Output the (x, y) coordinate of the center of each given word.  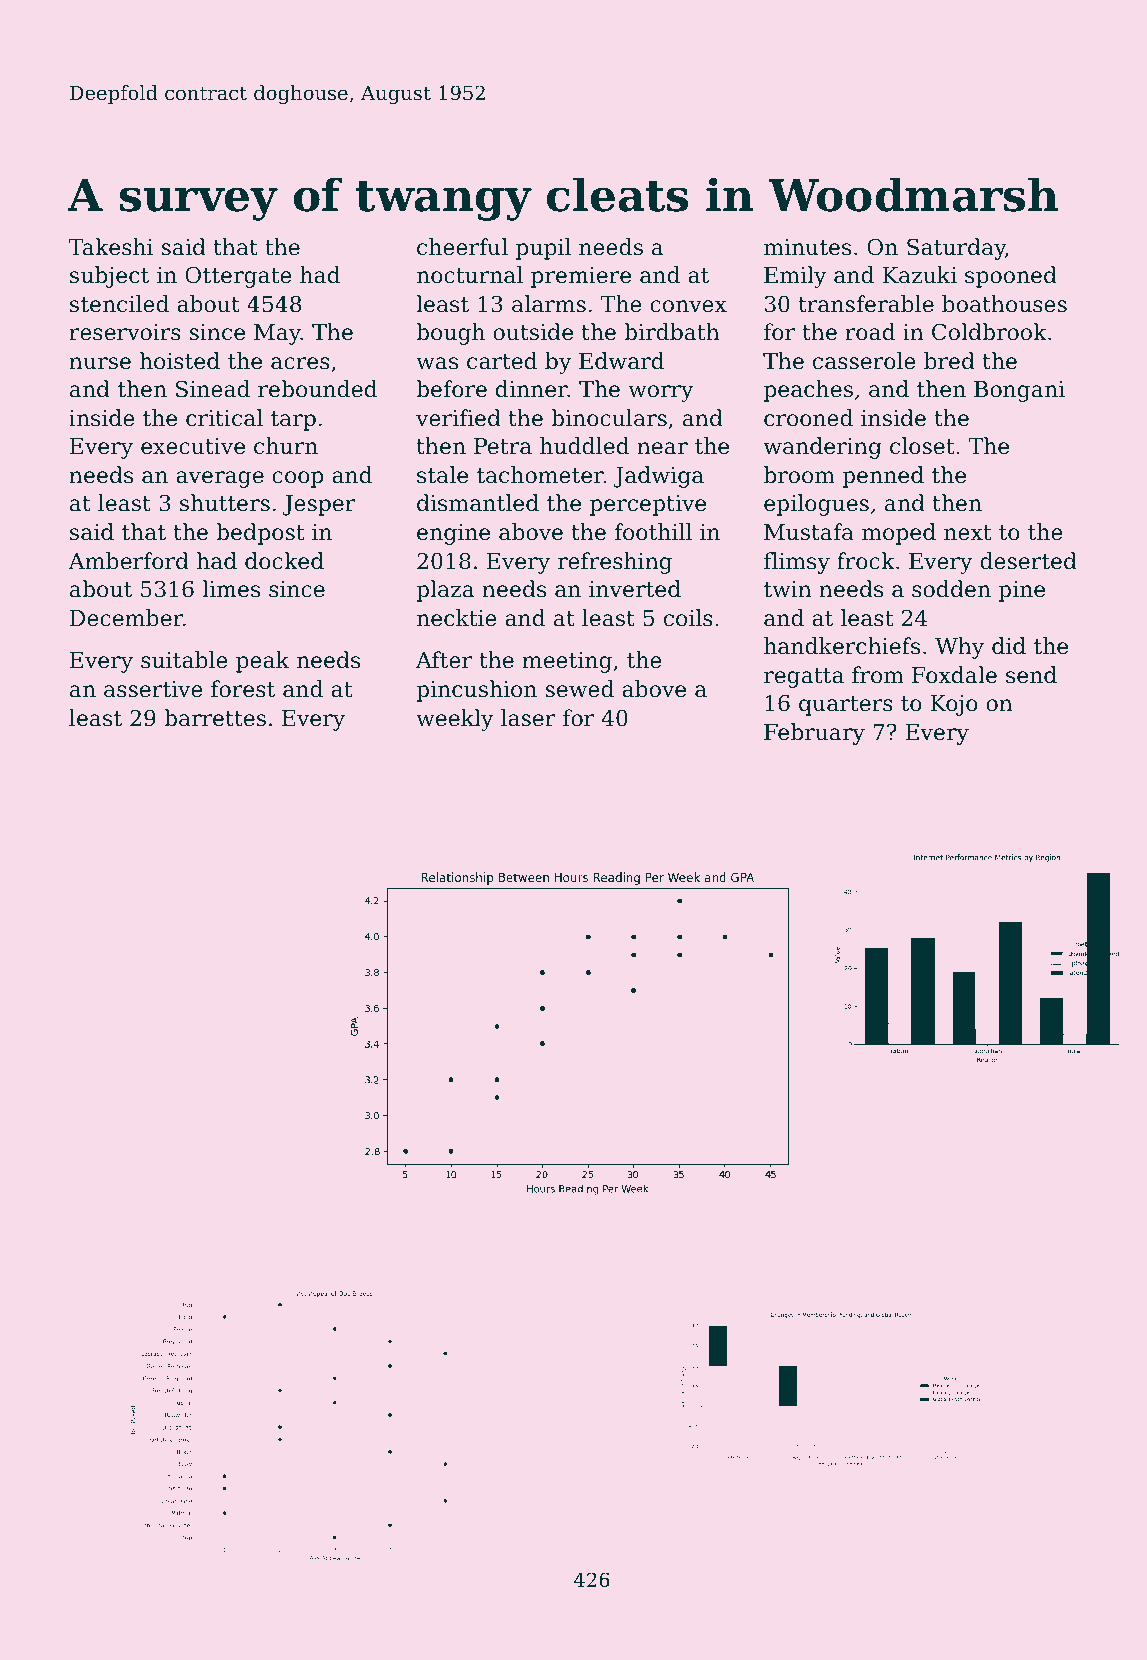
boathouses (1004, 304)
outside (533, 332)
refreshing (615, 563)
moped (899, 534)
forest (243, 689)
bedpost (260, 534)
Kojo (954, 705)
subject (109, 277)
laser (528, 718)
